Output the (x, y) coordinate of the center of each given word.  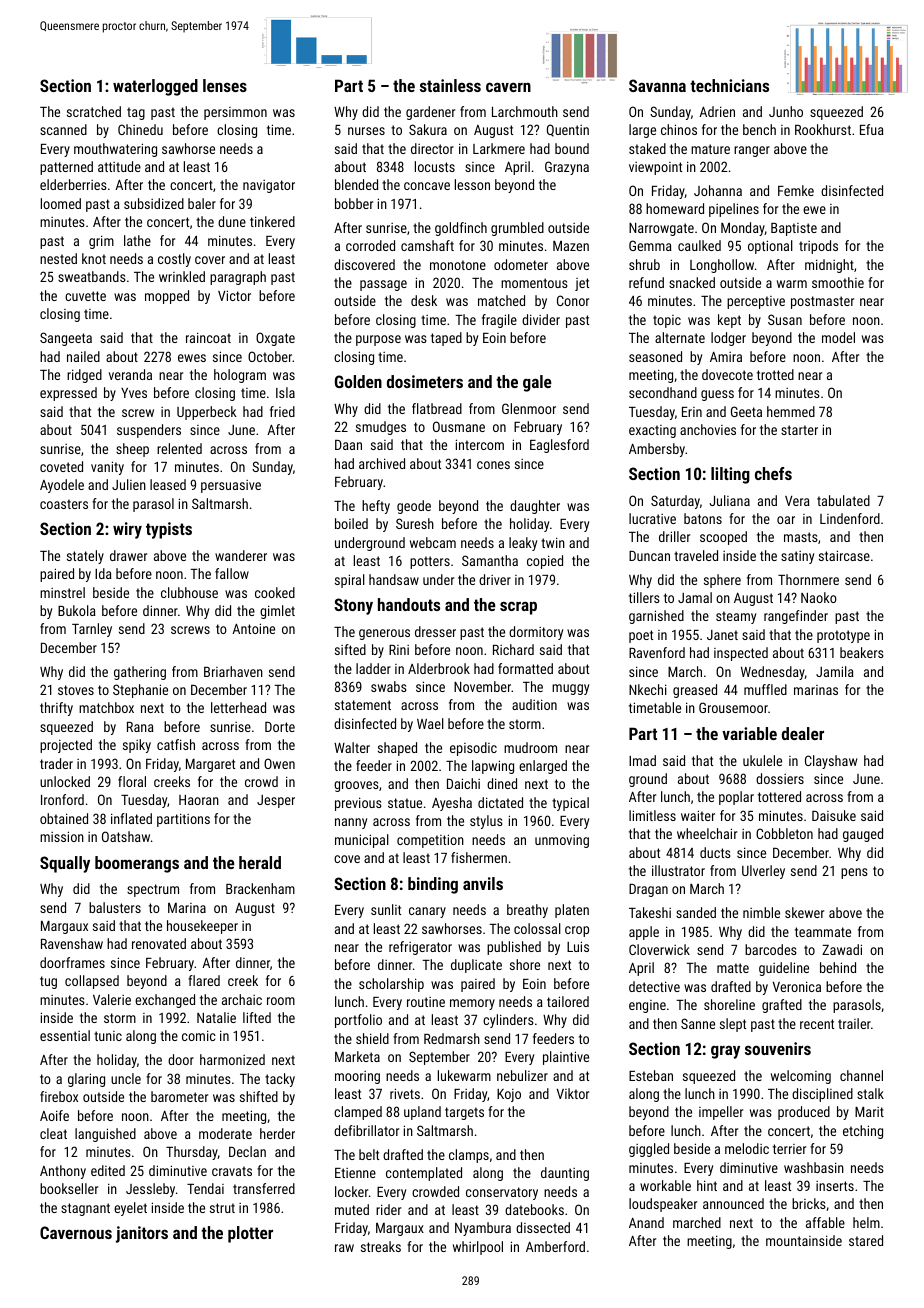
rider (388, 1209)
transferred (264, 1188)
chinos (679, 129)
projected (66, 746)
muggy (570, 689)
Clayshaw (831, 762)
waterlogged (155, 87)
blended (356, 184)
